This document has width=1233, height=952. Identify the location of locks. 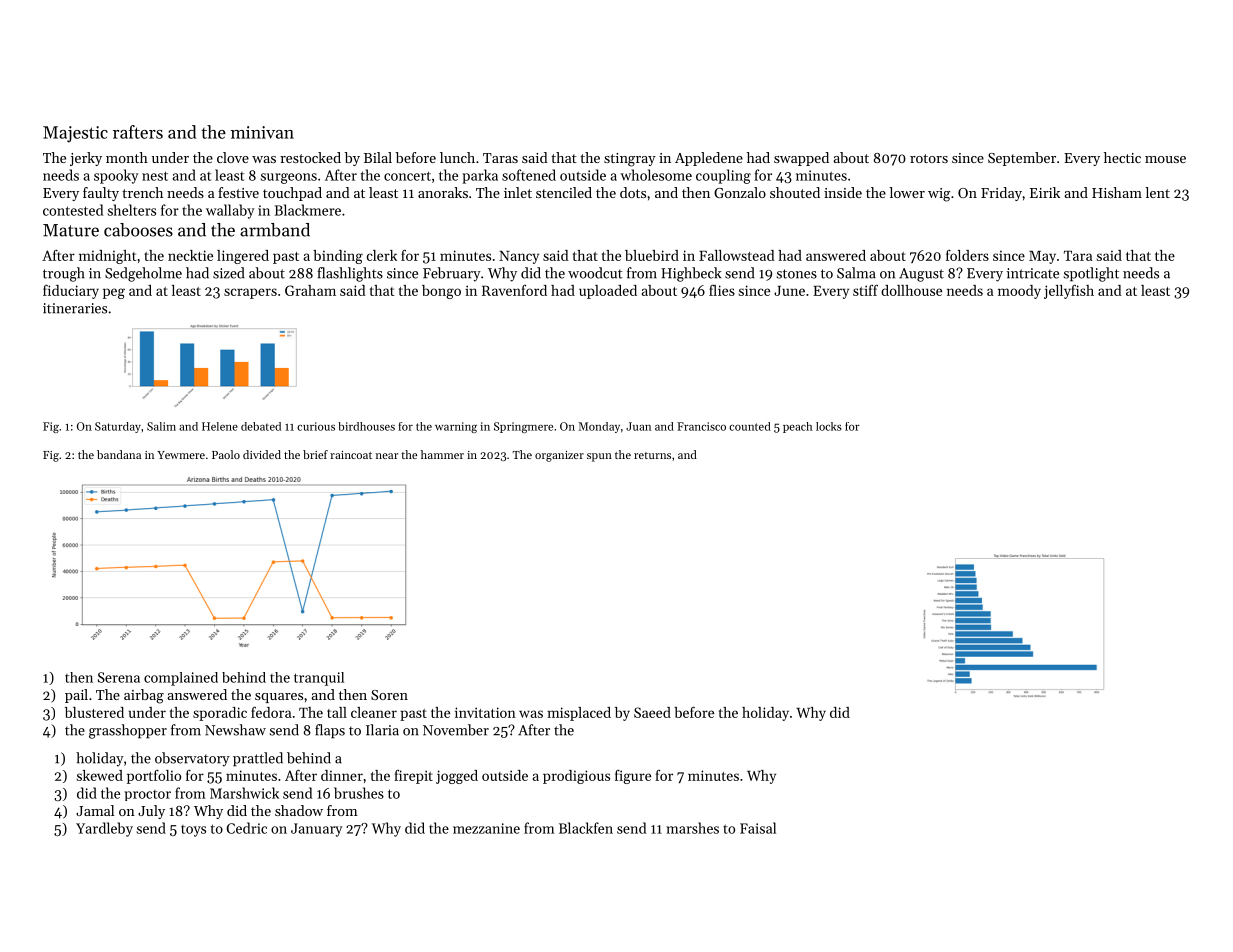
(828, 426).
